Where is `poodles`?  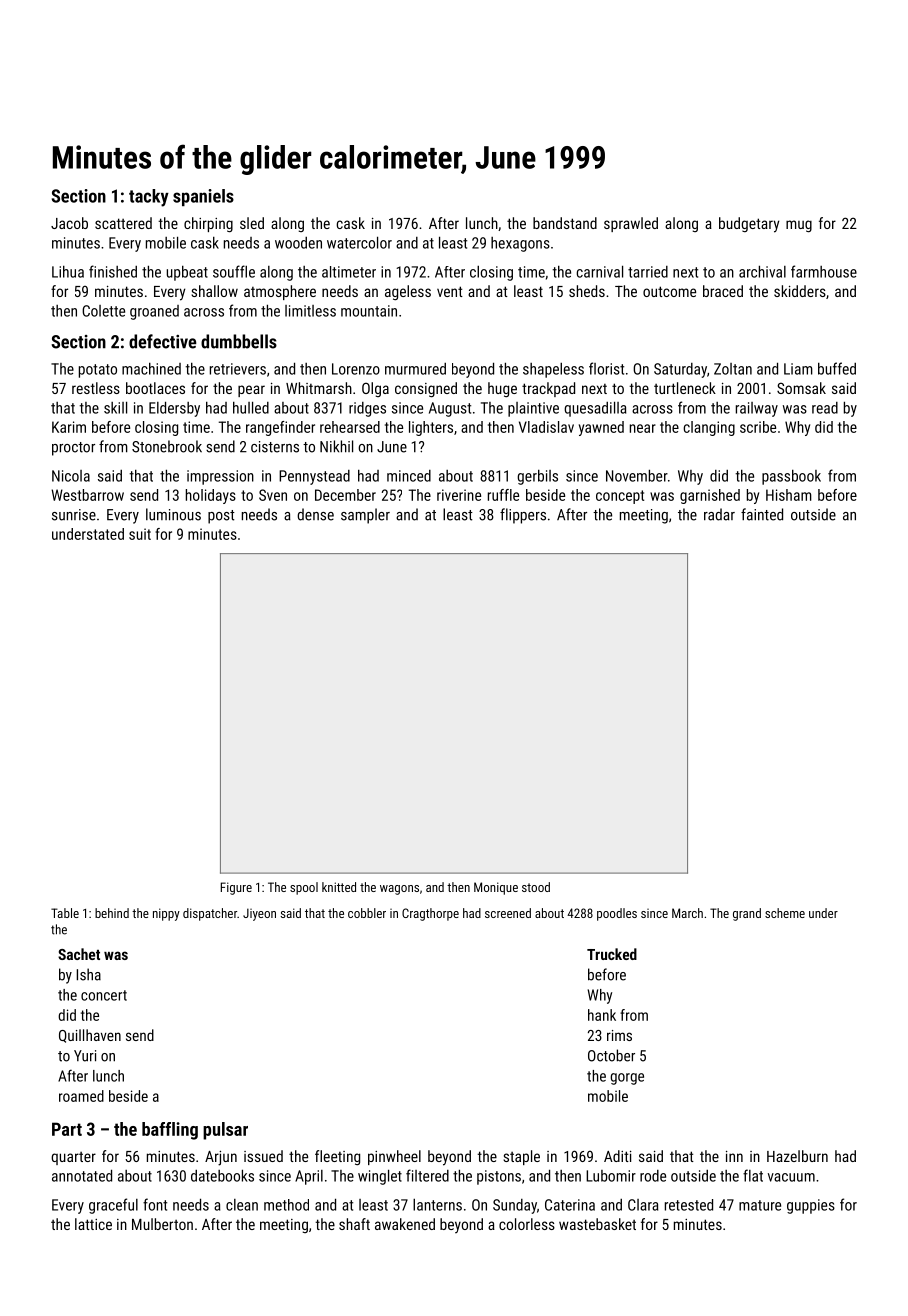
poodles is located at coordinates (617, 914).
